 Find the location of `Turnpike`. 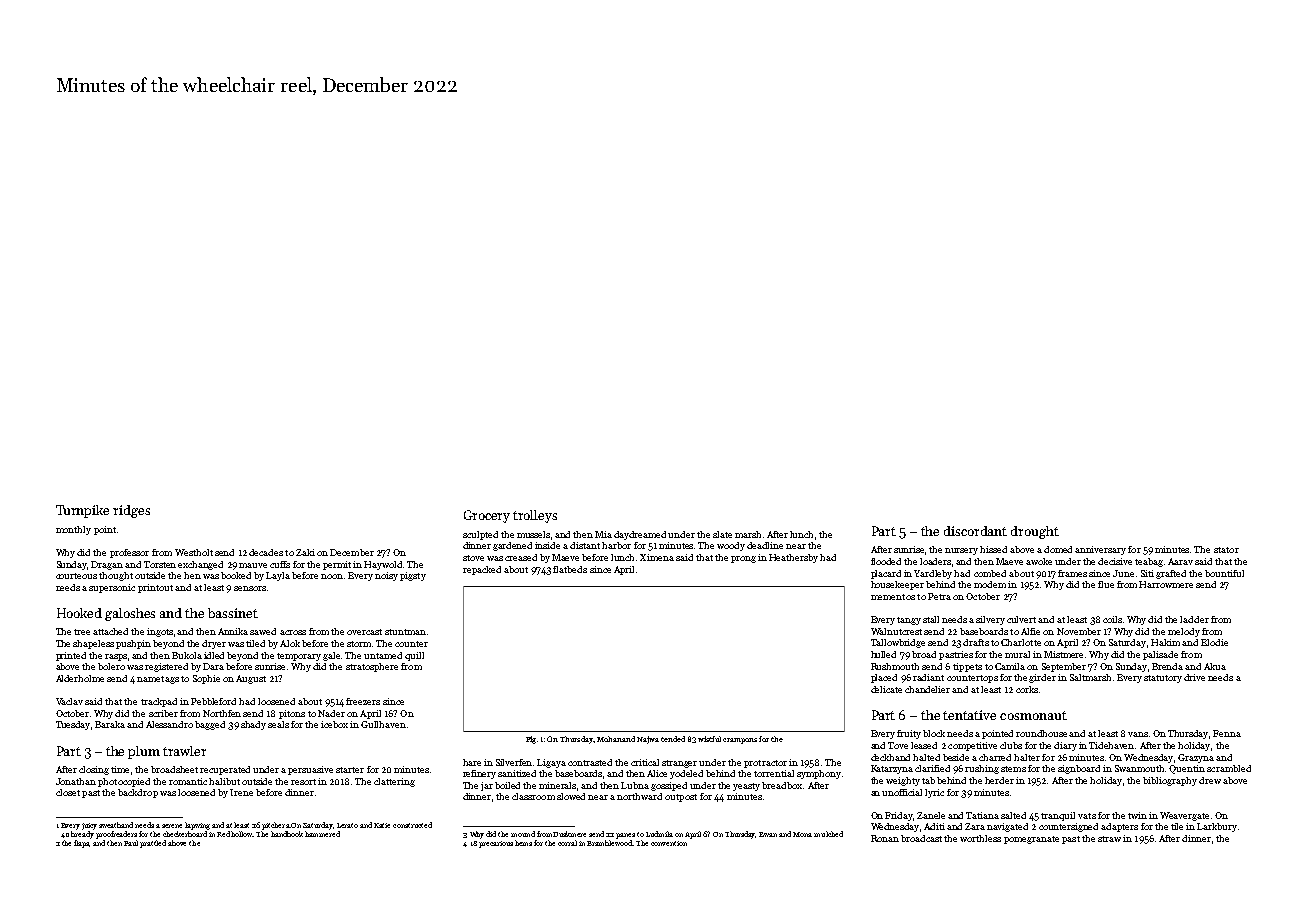

Turnpike is located at coordinates (82, 511).
